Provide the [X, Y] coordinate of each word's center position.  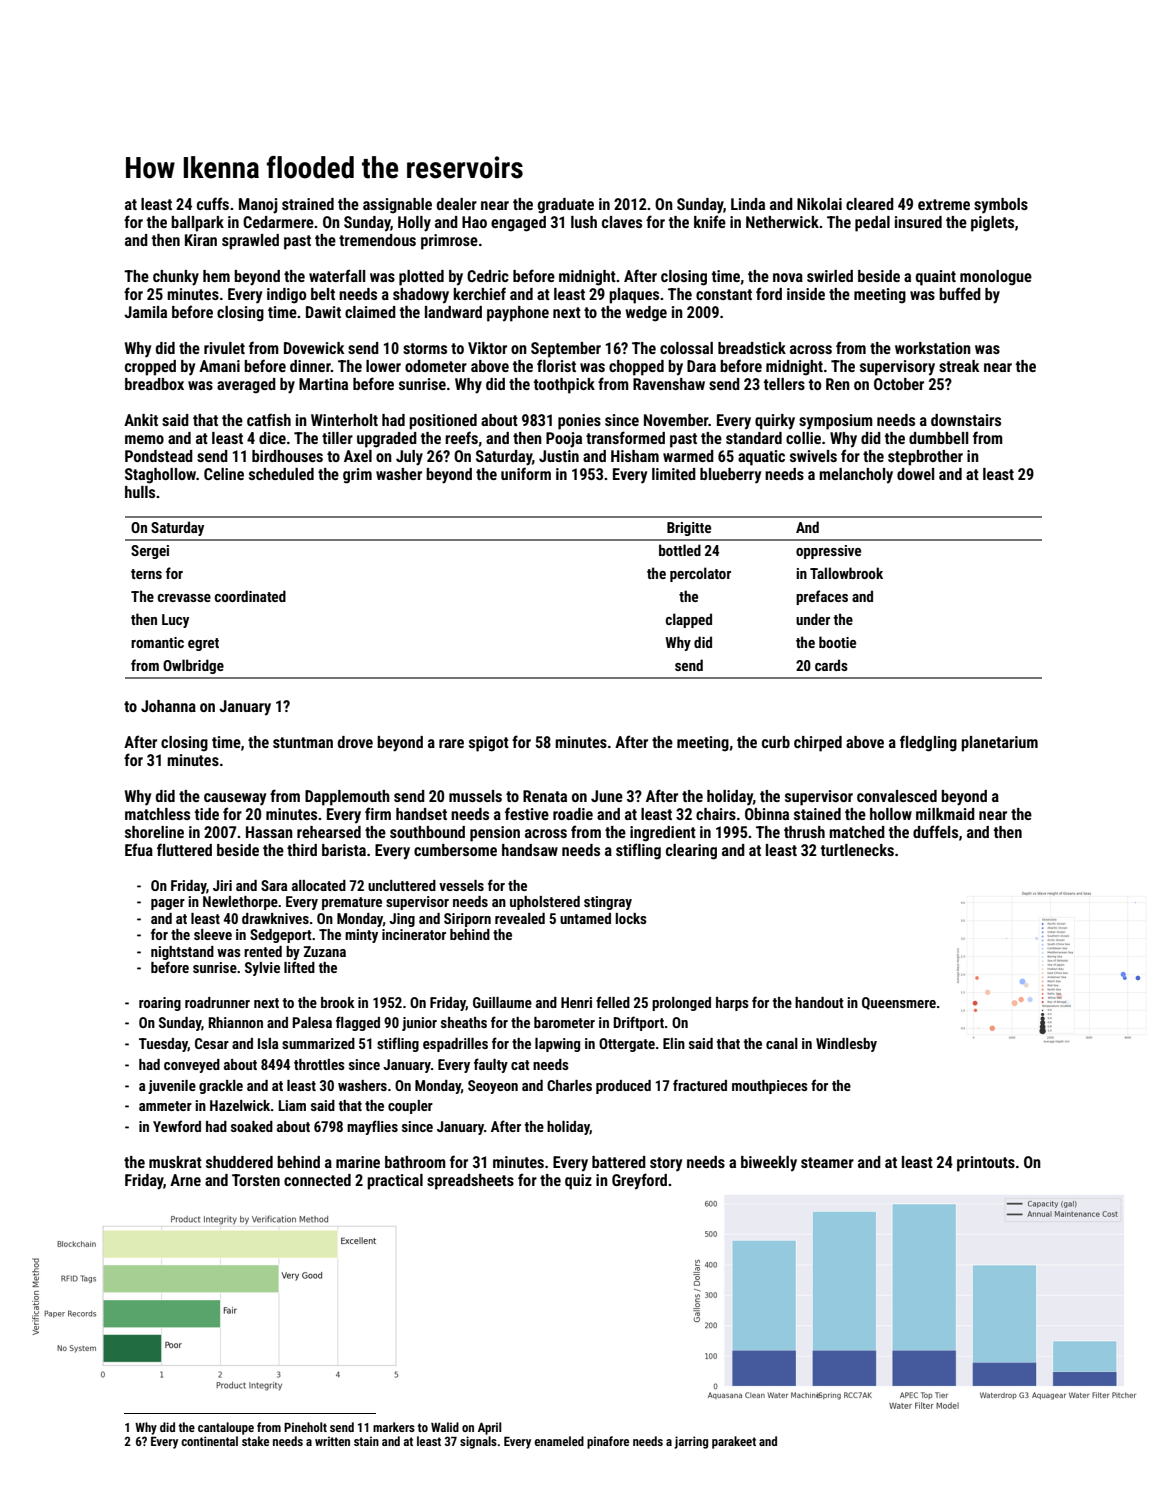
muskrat [175, 1162]
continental [209, 1441]
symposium [836, 422]
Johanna [168, 706]
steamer [827, 1162]
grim [357, 476]
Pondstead [159, 456]
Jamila [145, 312]
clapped [689, 620]
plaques [634, 296]
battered [619, 1162]
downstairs [966, 420]
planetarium [999, 744]
